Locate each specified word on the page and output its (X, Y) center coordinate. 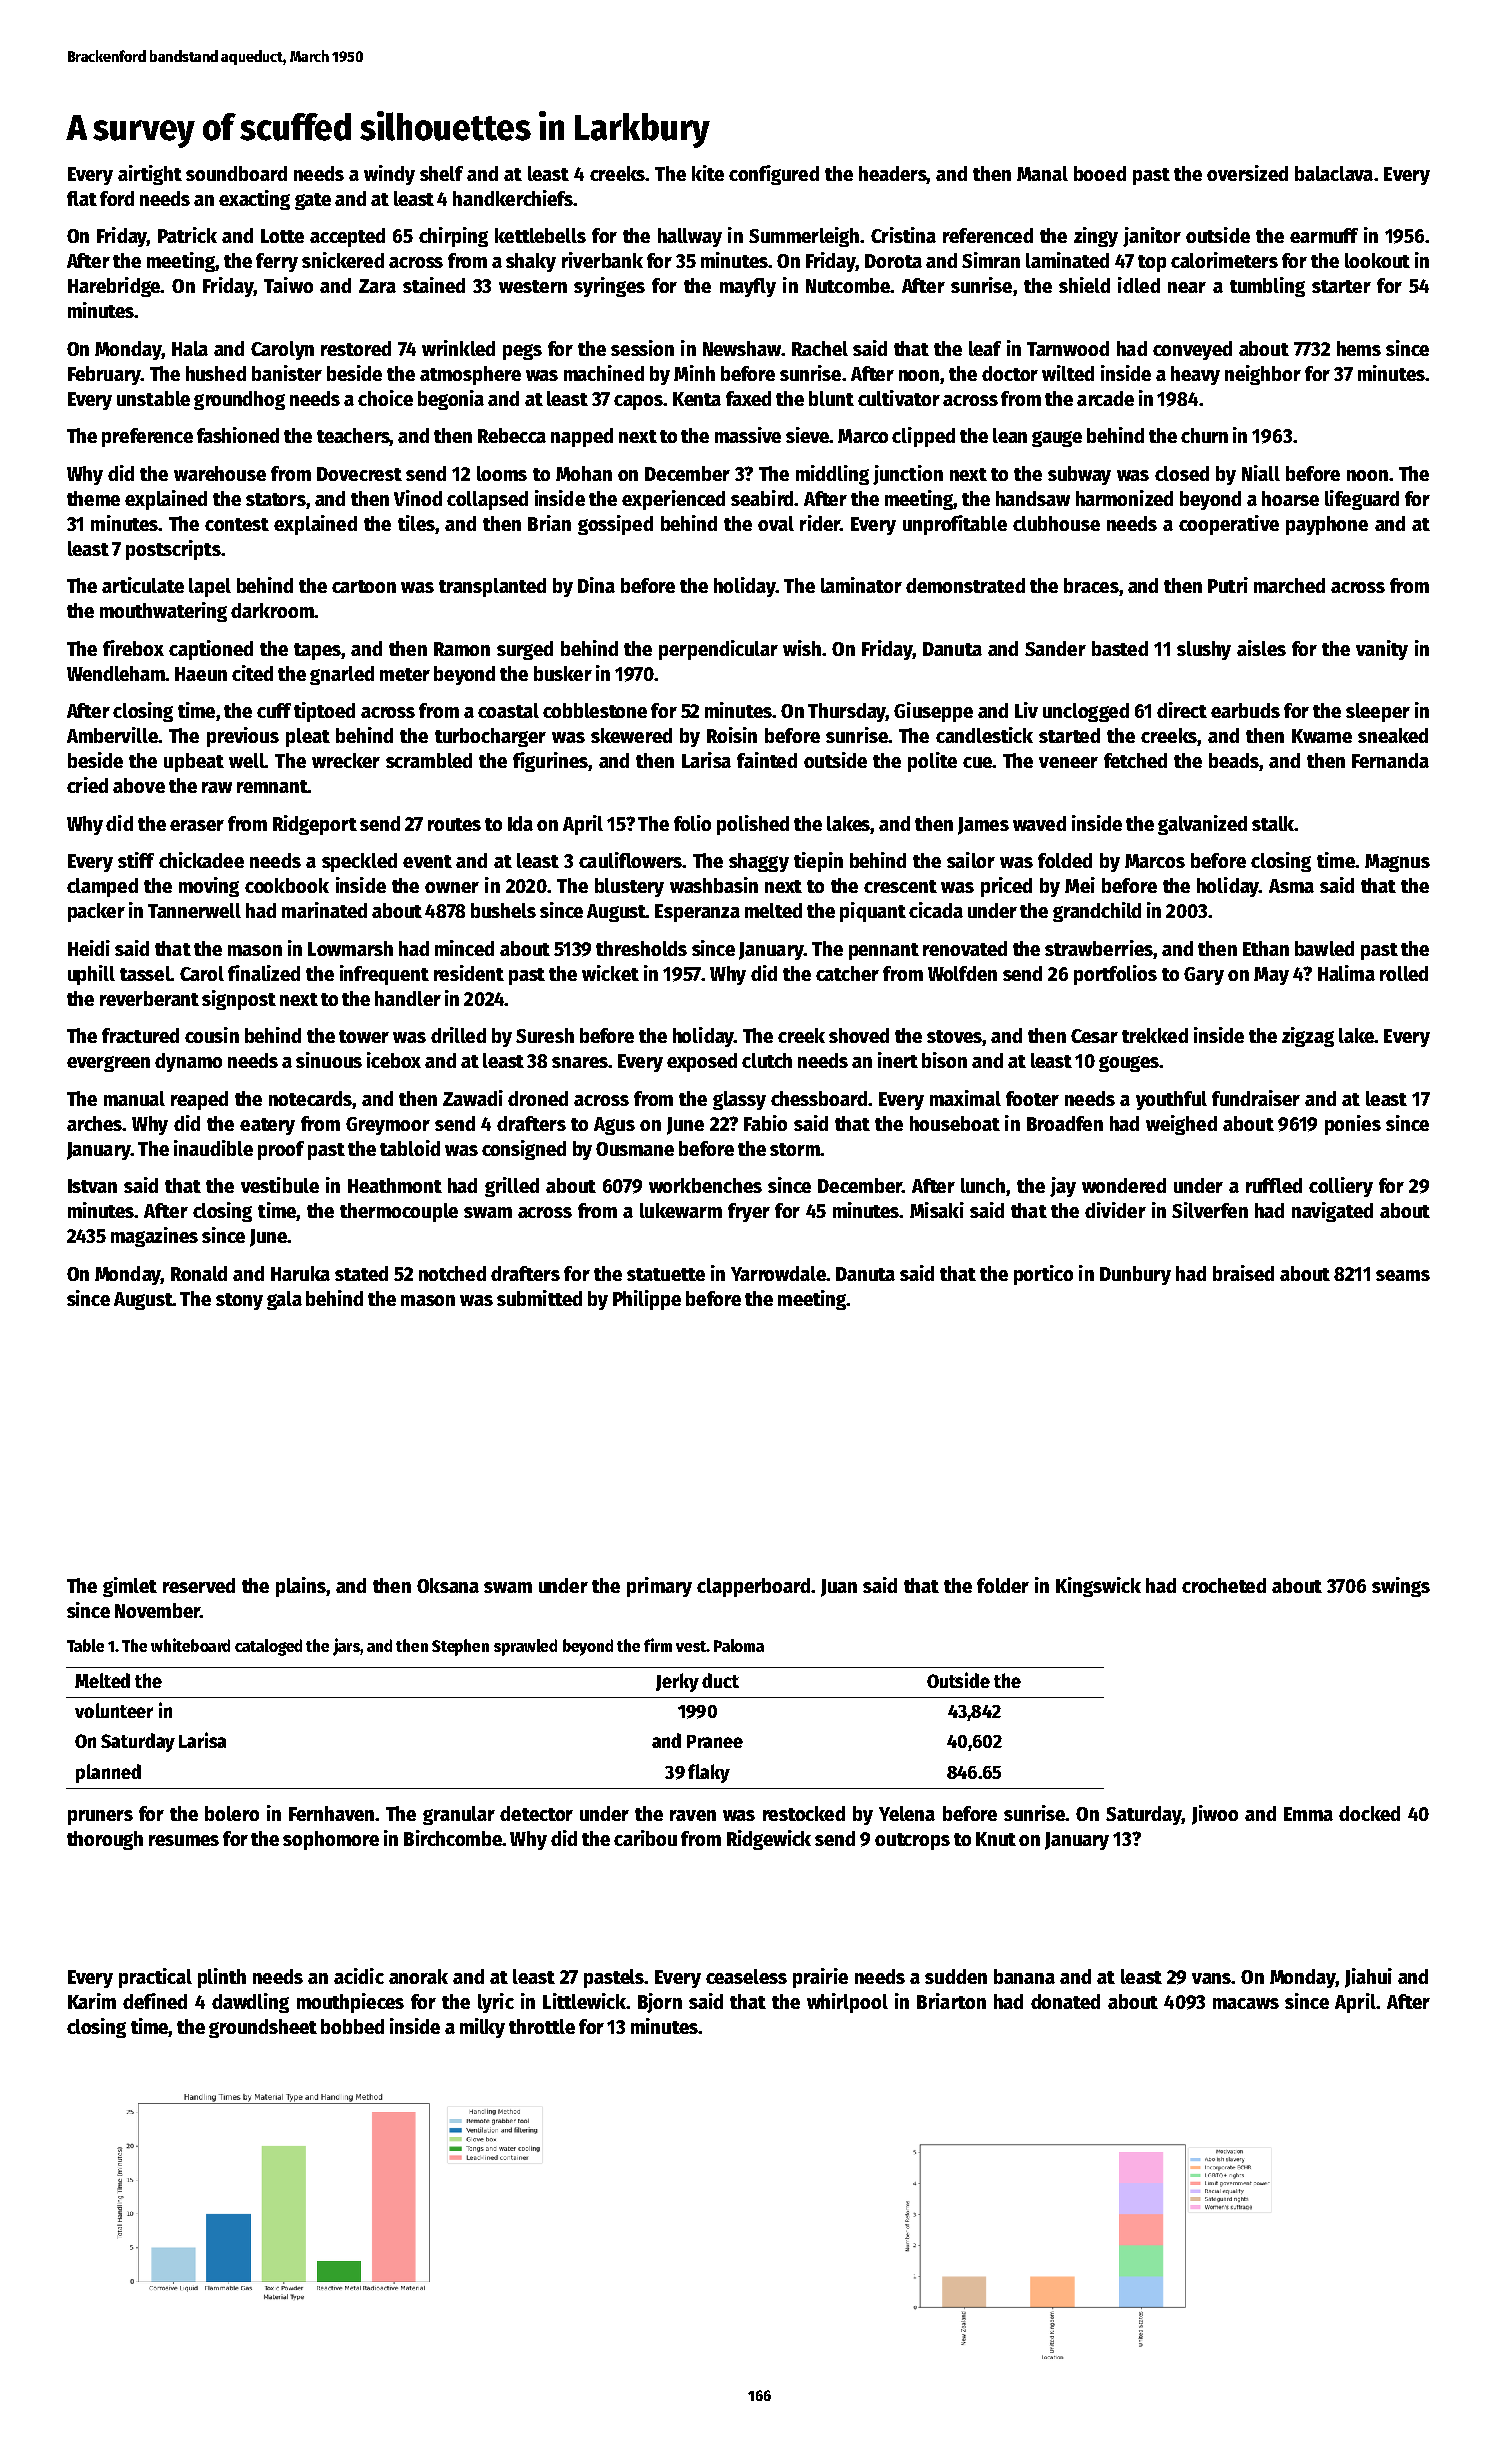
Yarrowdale (778, 1273)
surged (525, 650)
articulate (143, 585)
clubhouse (1056, 523)
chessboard (819, 1098)
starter (1341, 286)
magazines (154, 1237)
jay (1063, 1187)
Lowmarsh (350, 948)
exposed (702, 1062)
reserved (199, 1585)
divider (1115, 1210)
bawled (1324, 948)
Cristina (903, 235)
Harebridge (114, 287)
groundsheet (263, 2028)
